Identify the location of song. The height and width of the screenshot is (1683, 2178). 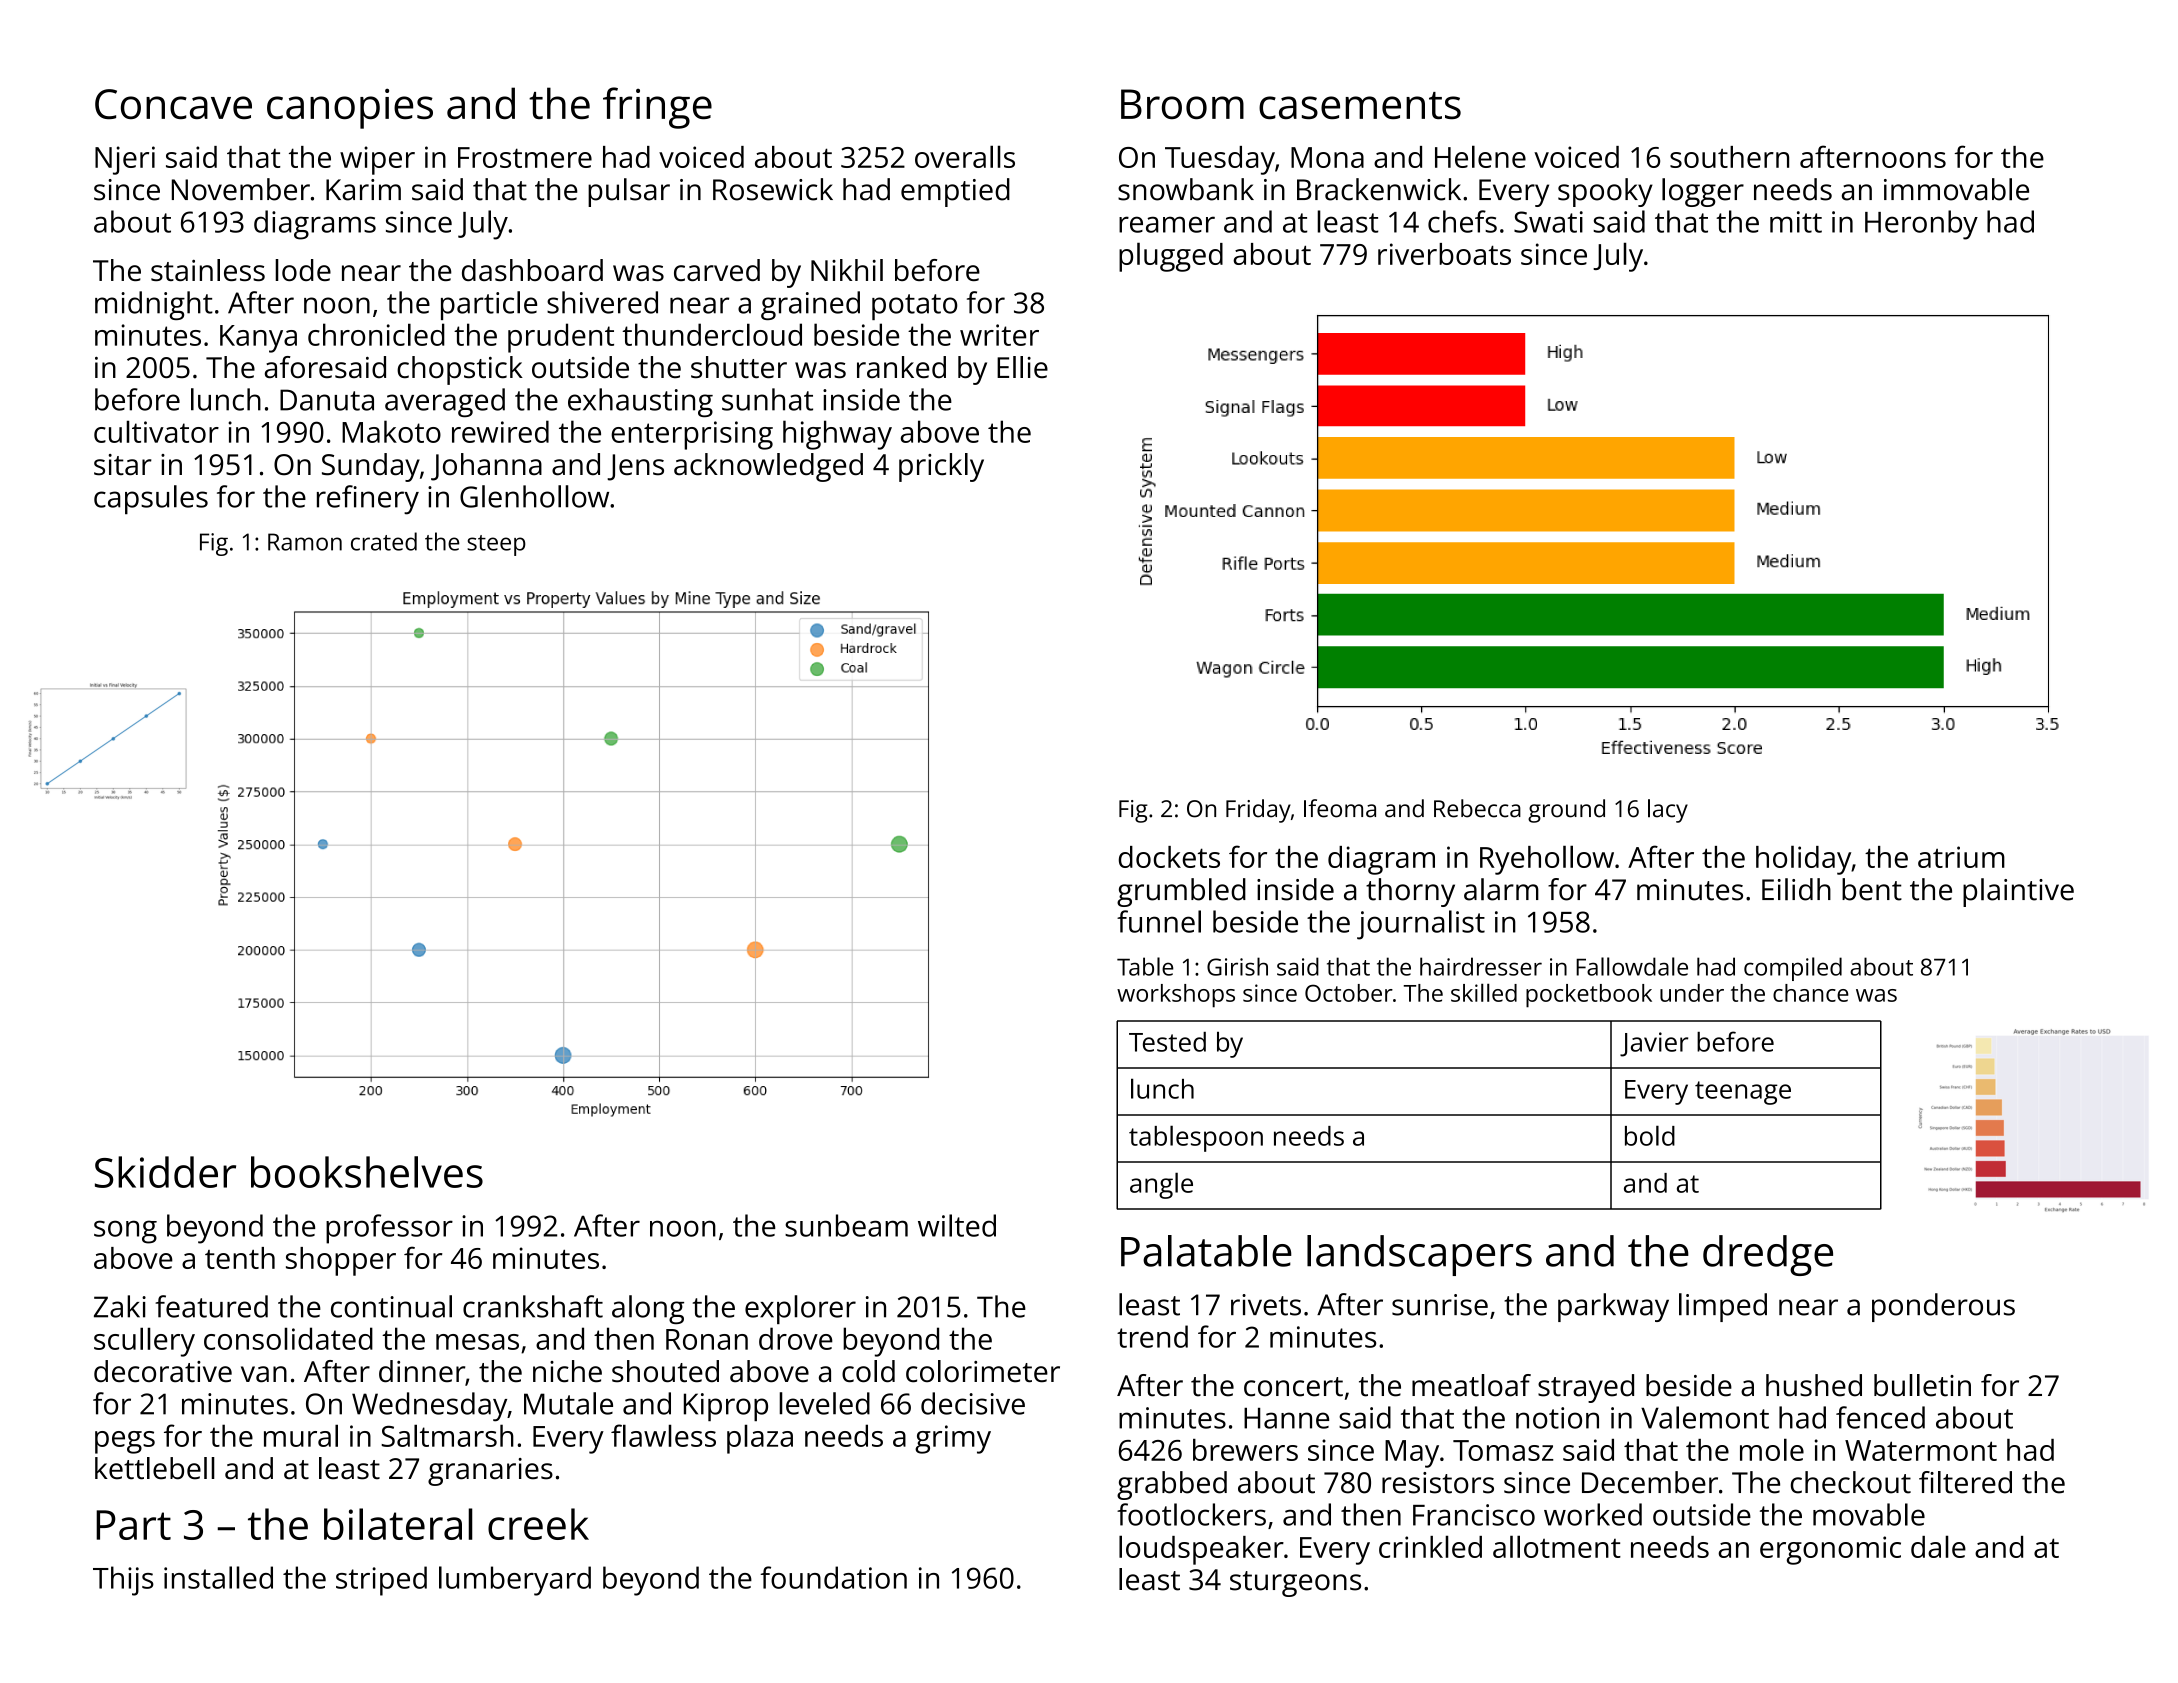
(125, 1232).
